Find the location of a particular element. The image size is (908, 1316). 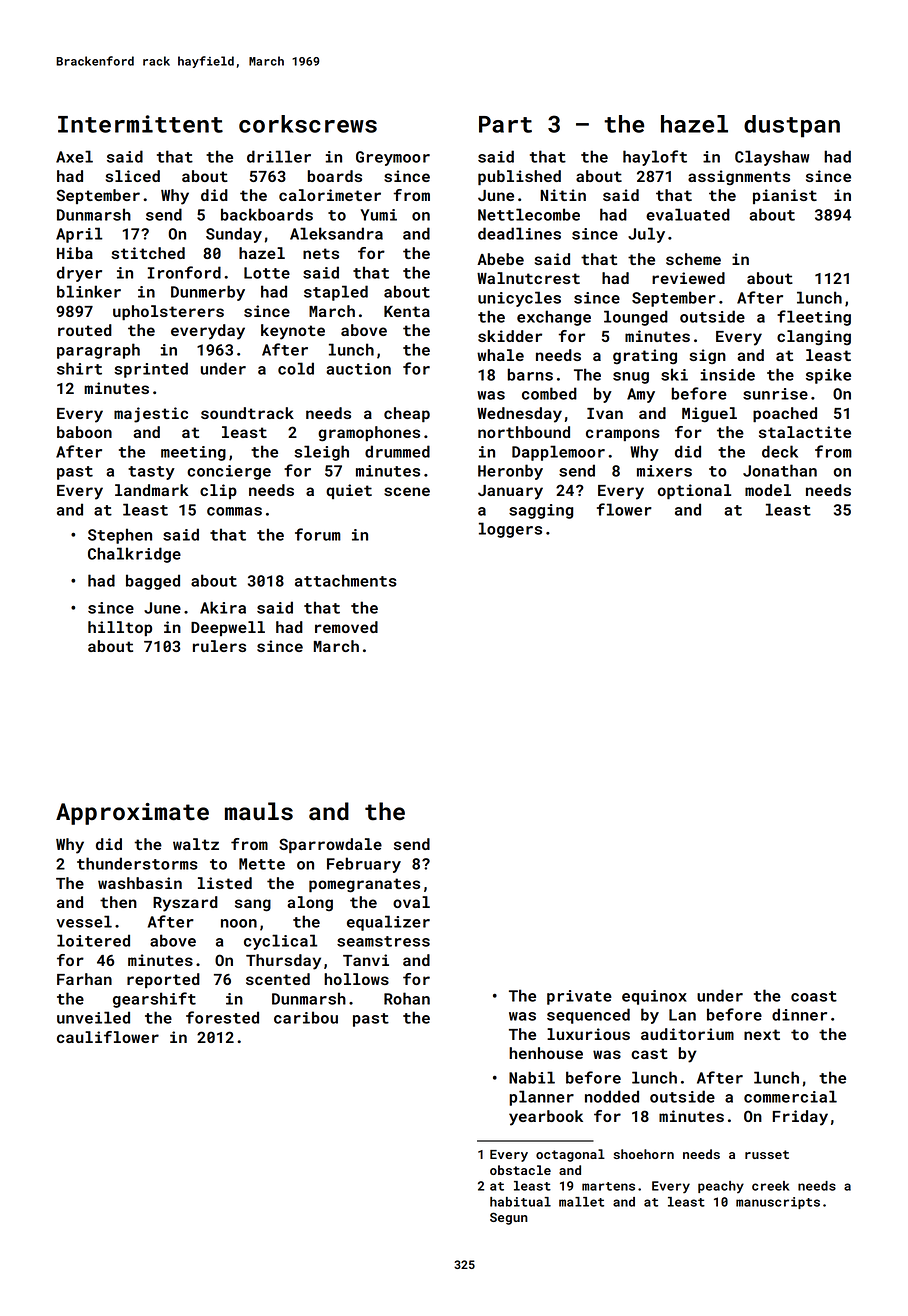

Approximate is located at coordinates (132, 814).
